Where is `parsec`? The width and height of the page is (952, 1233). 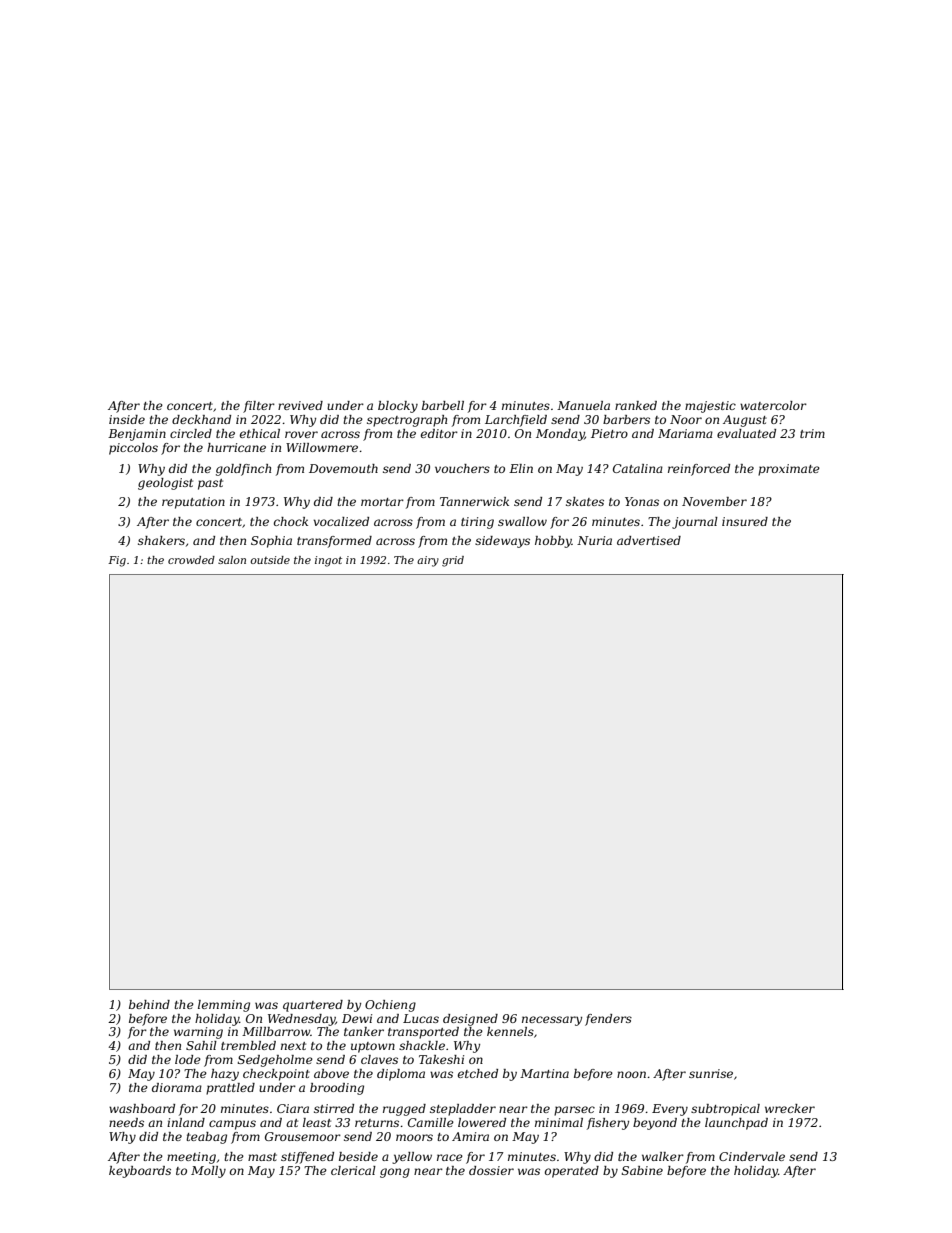
parsec is located at coordinates (574, 1111).
